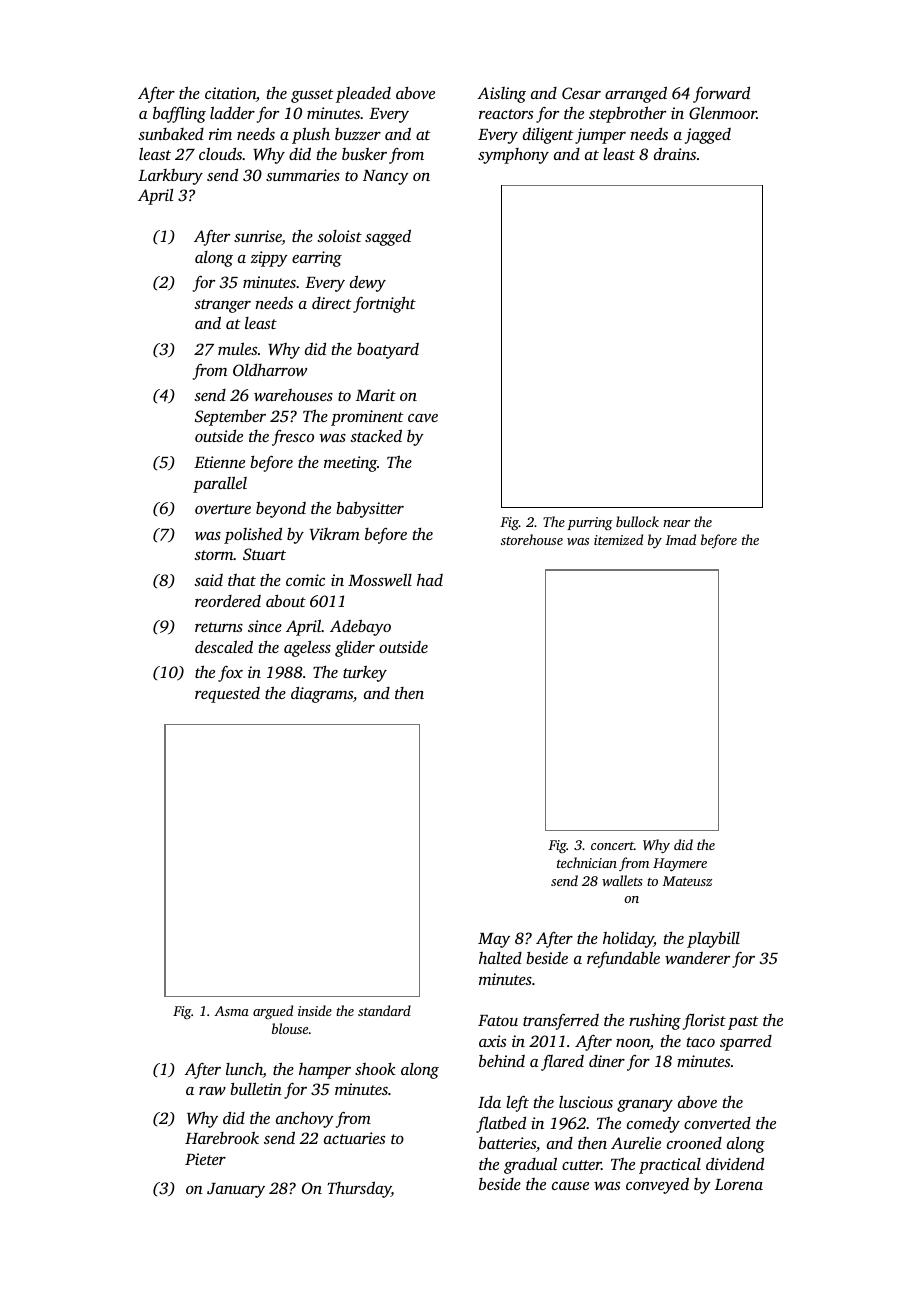  I want to click on had, so click(430, 580).
